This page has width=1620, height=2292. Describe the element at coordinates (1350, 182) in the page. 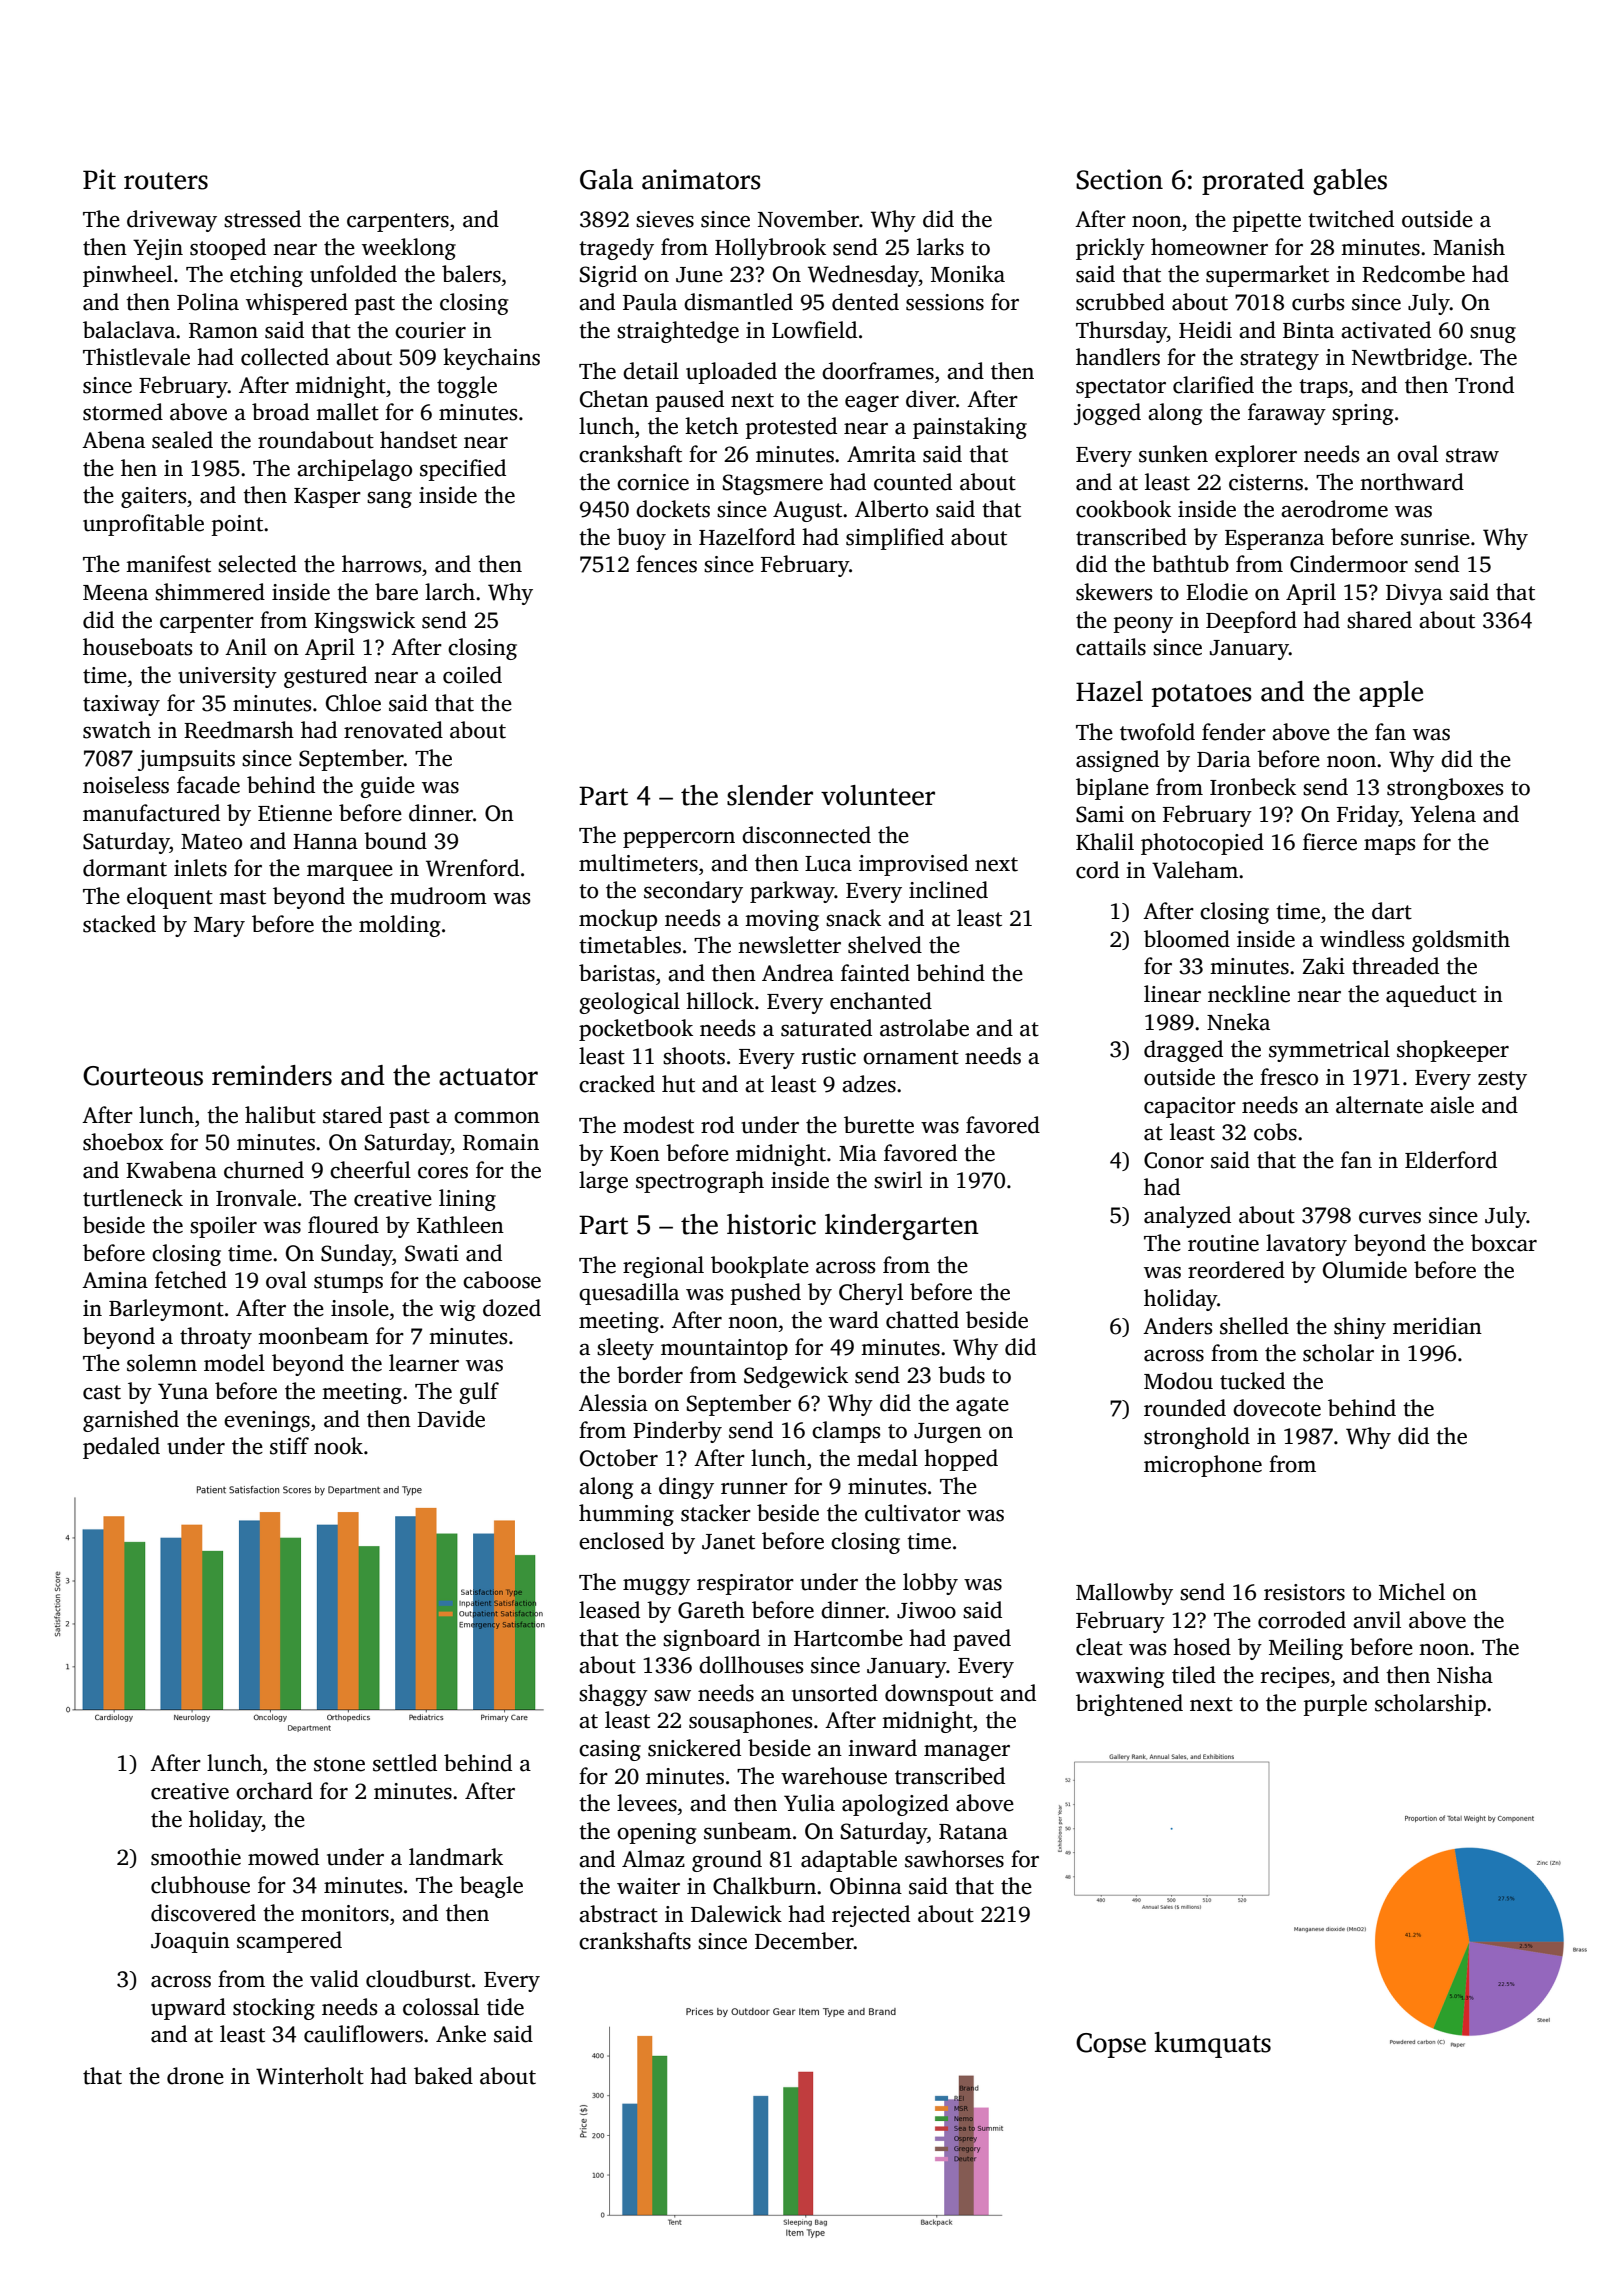

I see `gables` at that location.
